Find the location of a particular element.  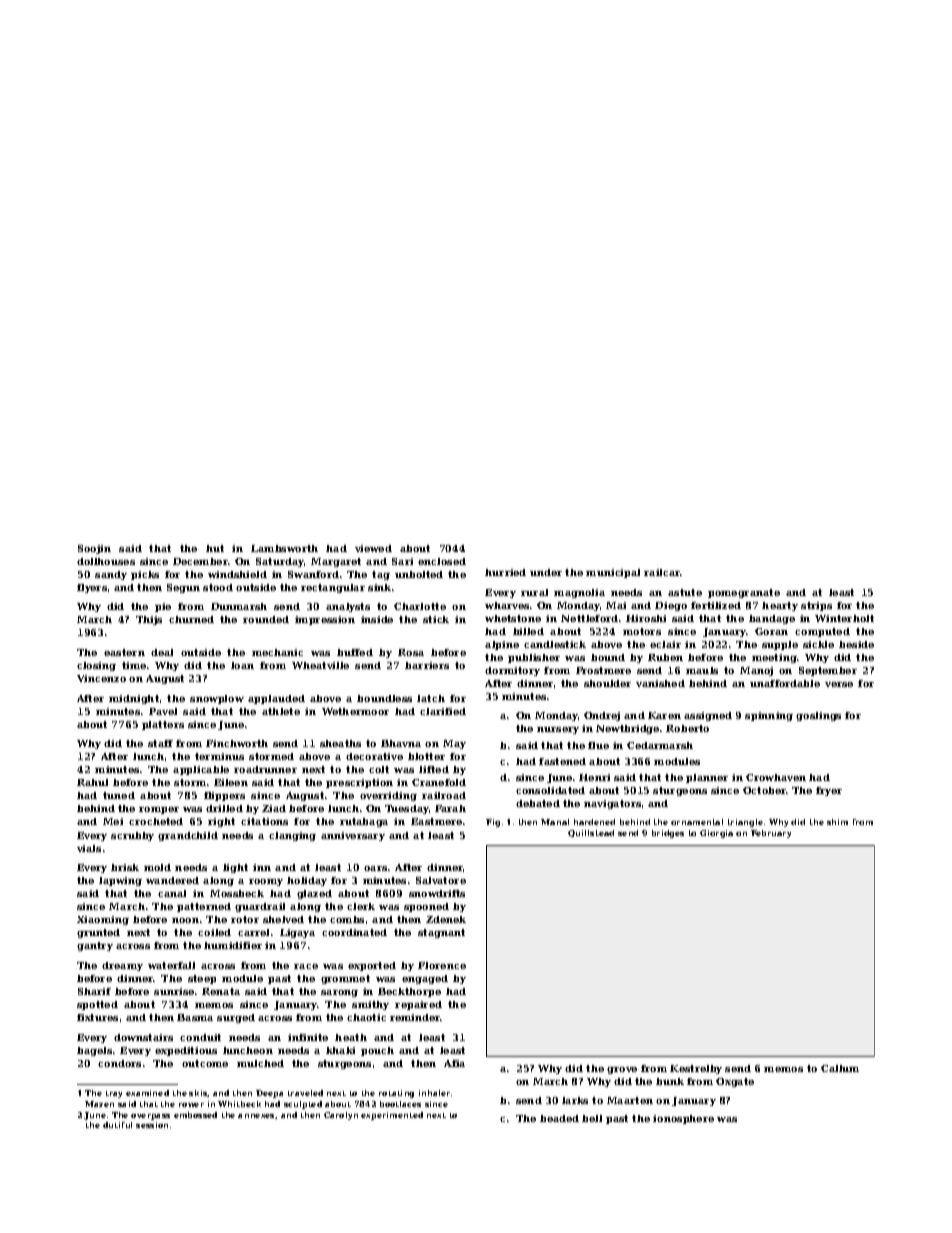

Ondrej is located at coordinates (602, 716).
